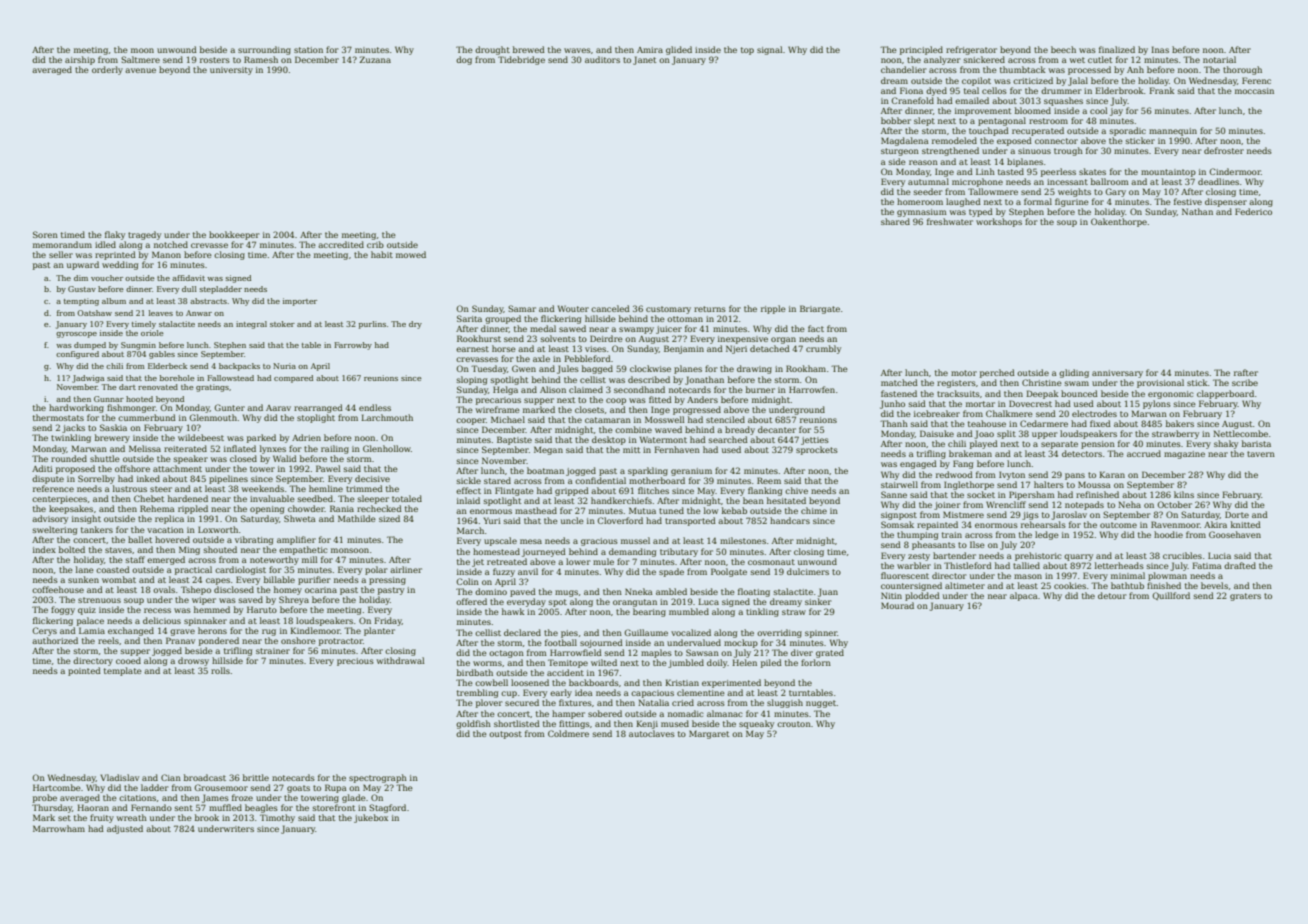  I want to click on Shweta, so click(300, 518).
